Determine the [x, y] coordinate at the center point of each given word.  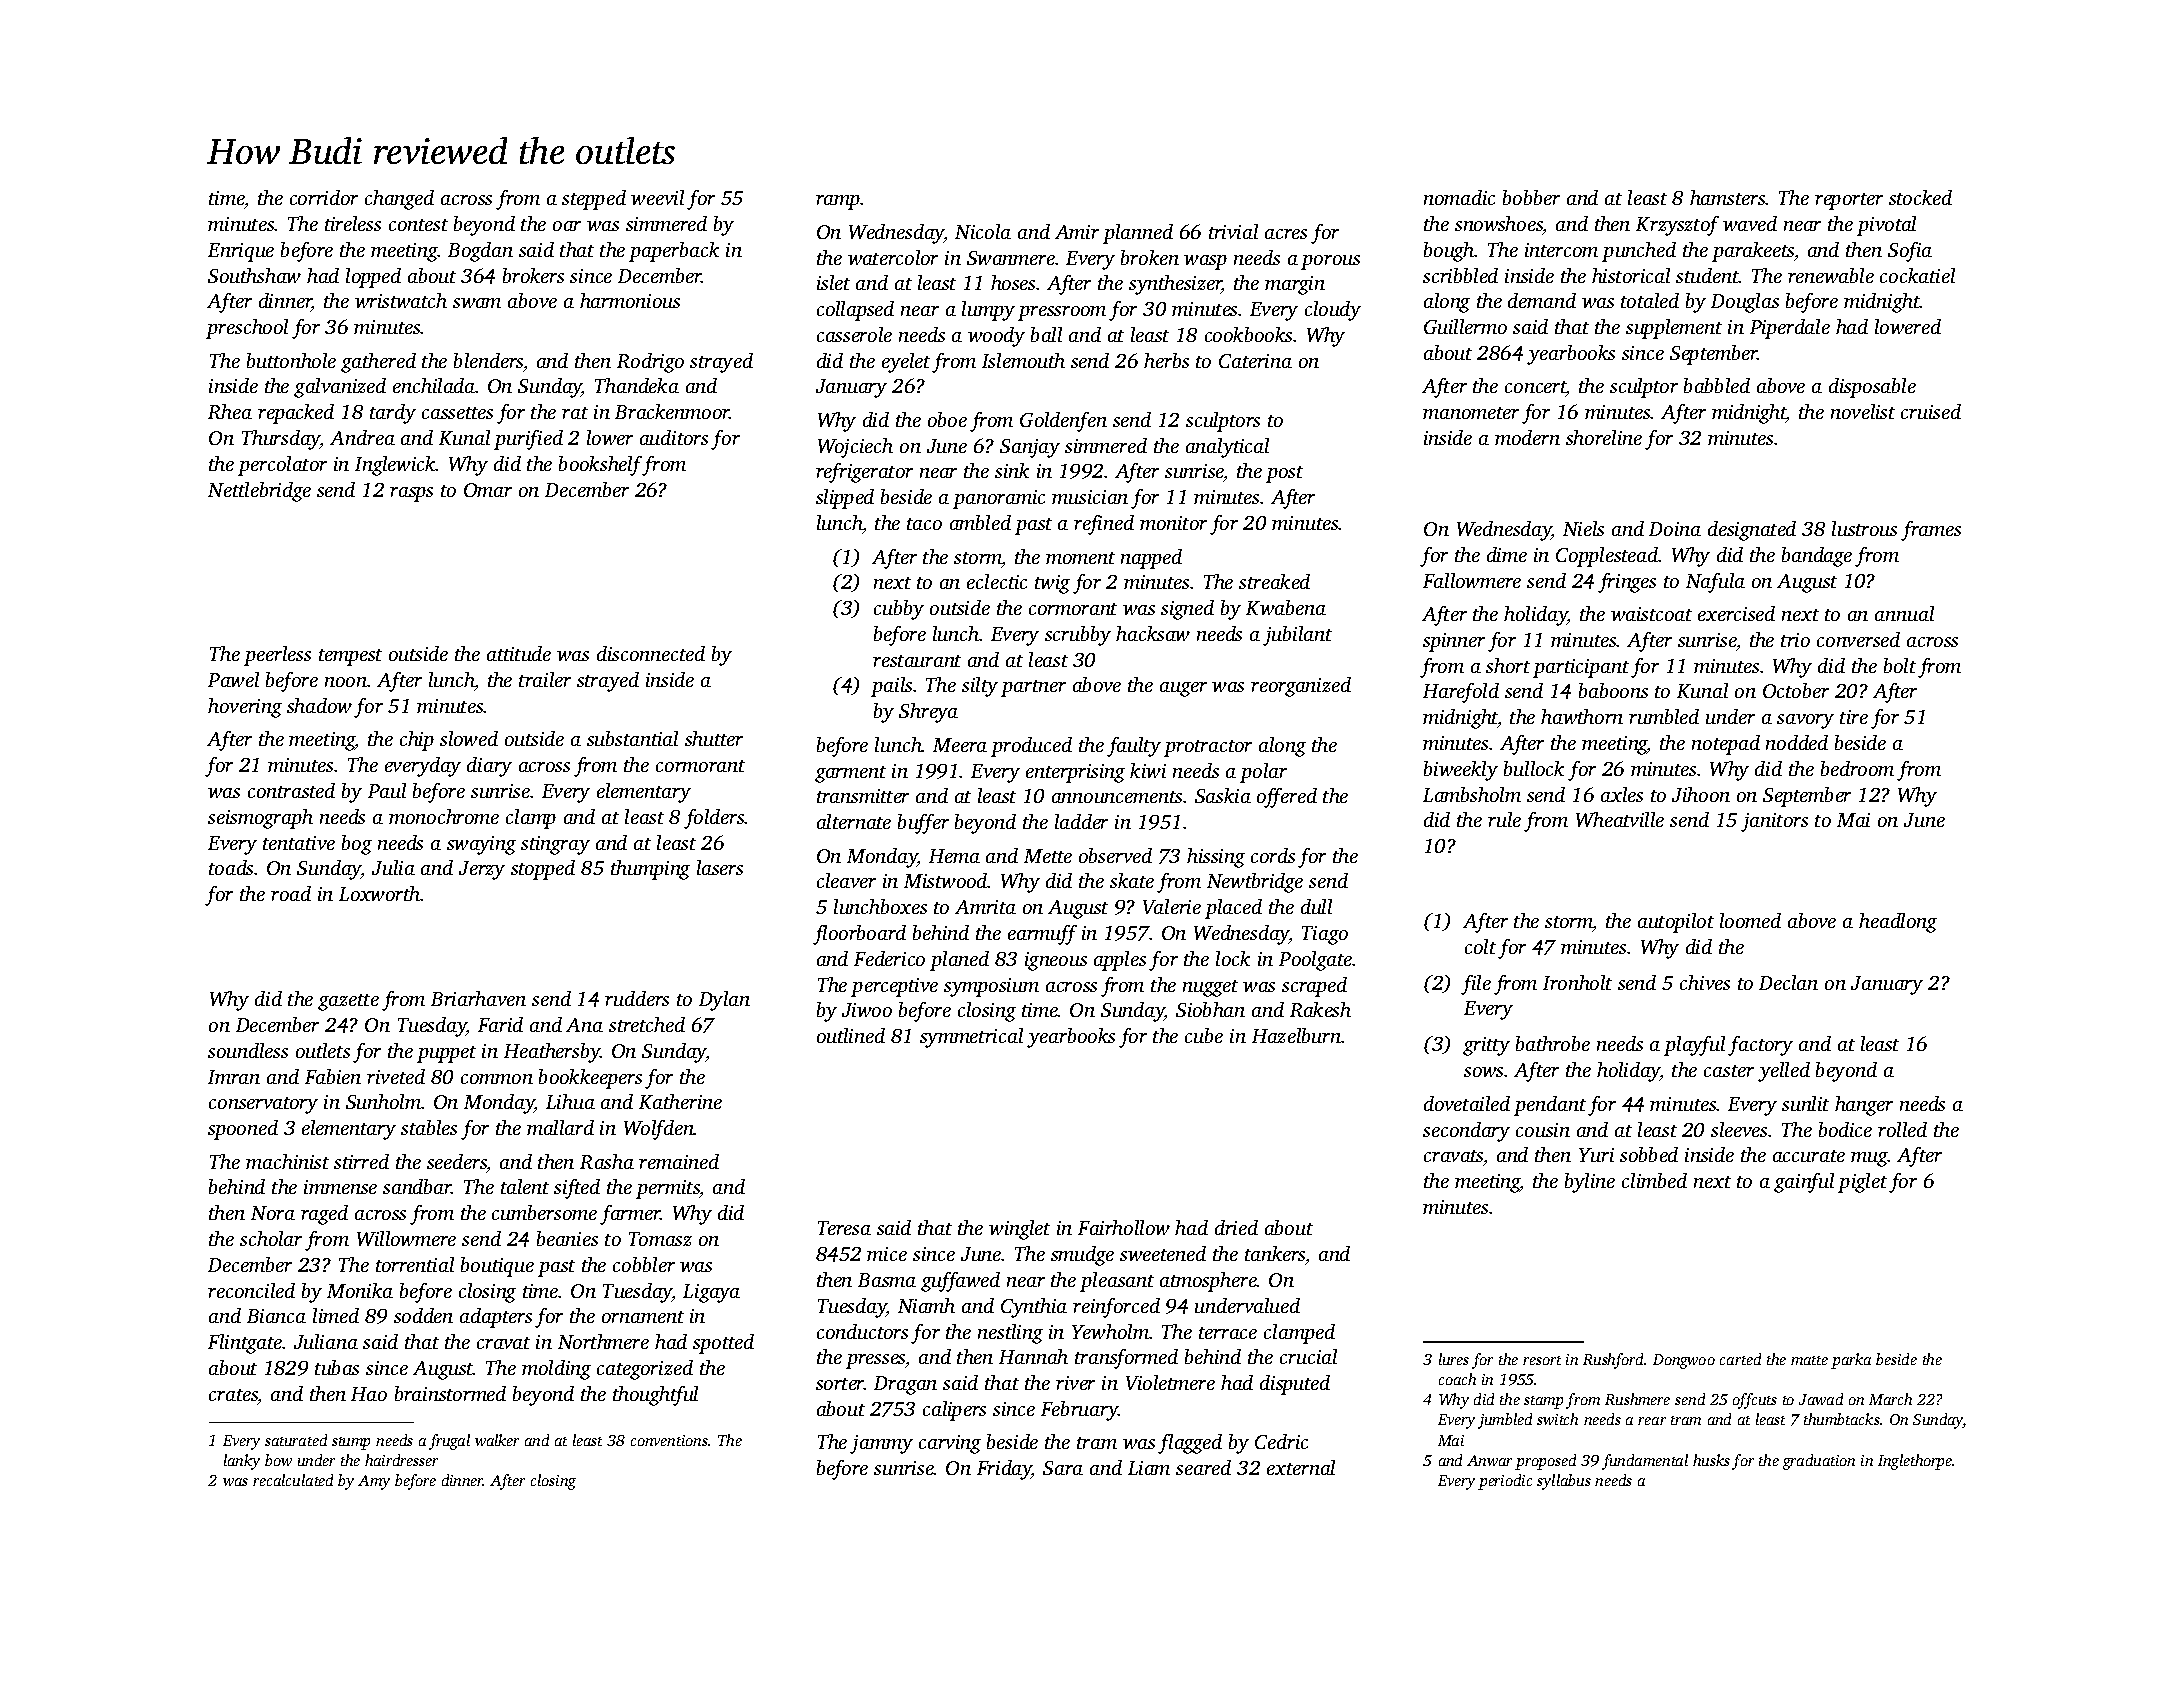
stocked [1920, 197]
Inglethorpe [1915, 1462]
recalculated [293, 1480]
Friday [1004, 1470]
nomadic [1459, 197]
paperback [674, 252]
